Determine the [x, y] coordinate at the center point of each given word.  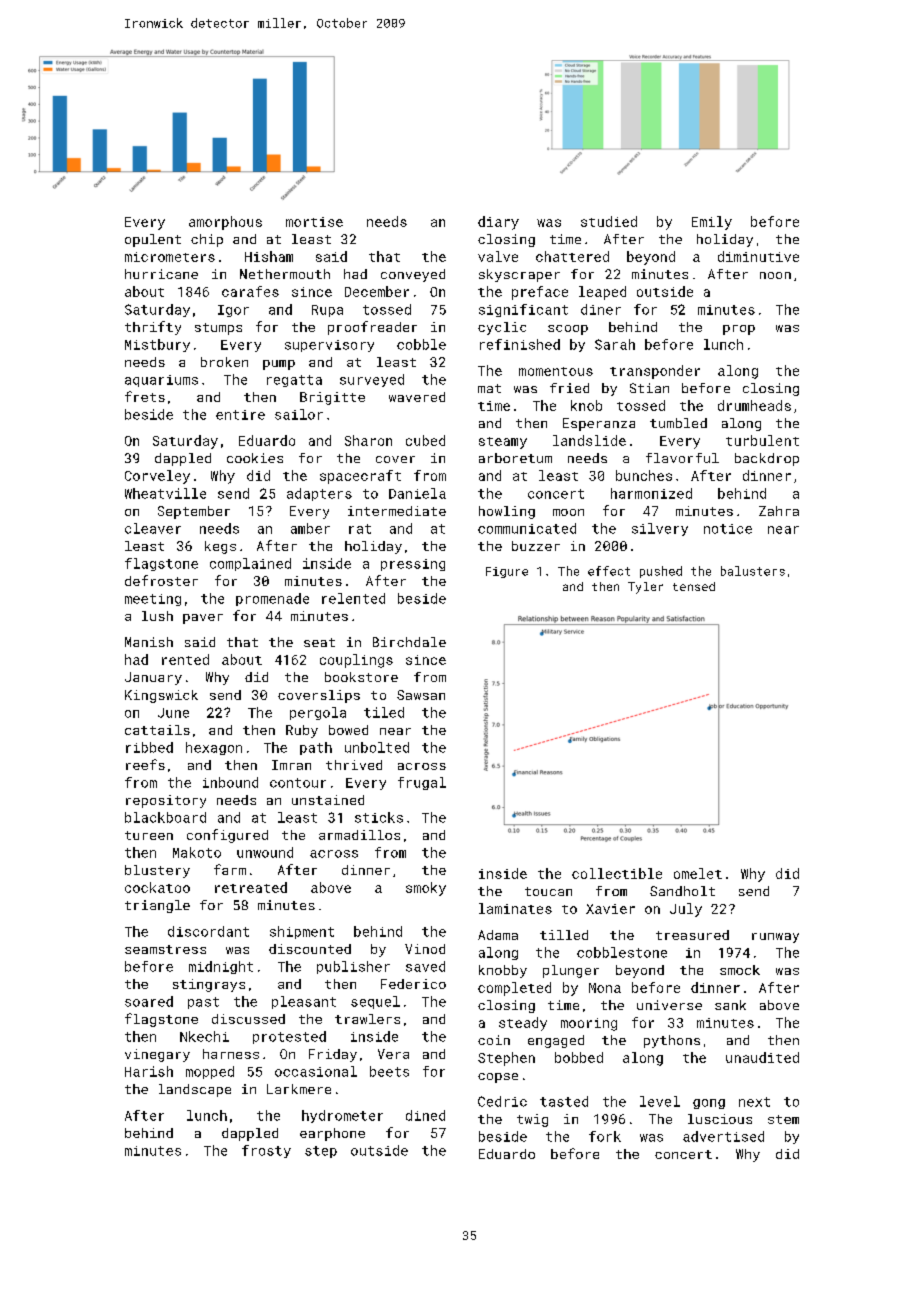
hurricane [161, 274]
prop [739, 330]
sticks [379, 817]
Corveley [157, 477]
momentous [556, 371]
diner [601, 309]
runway [775, 938]
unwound [265, 852]
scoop [568, 330]
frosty [266, 1151]
